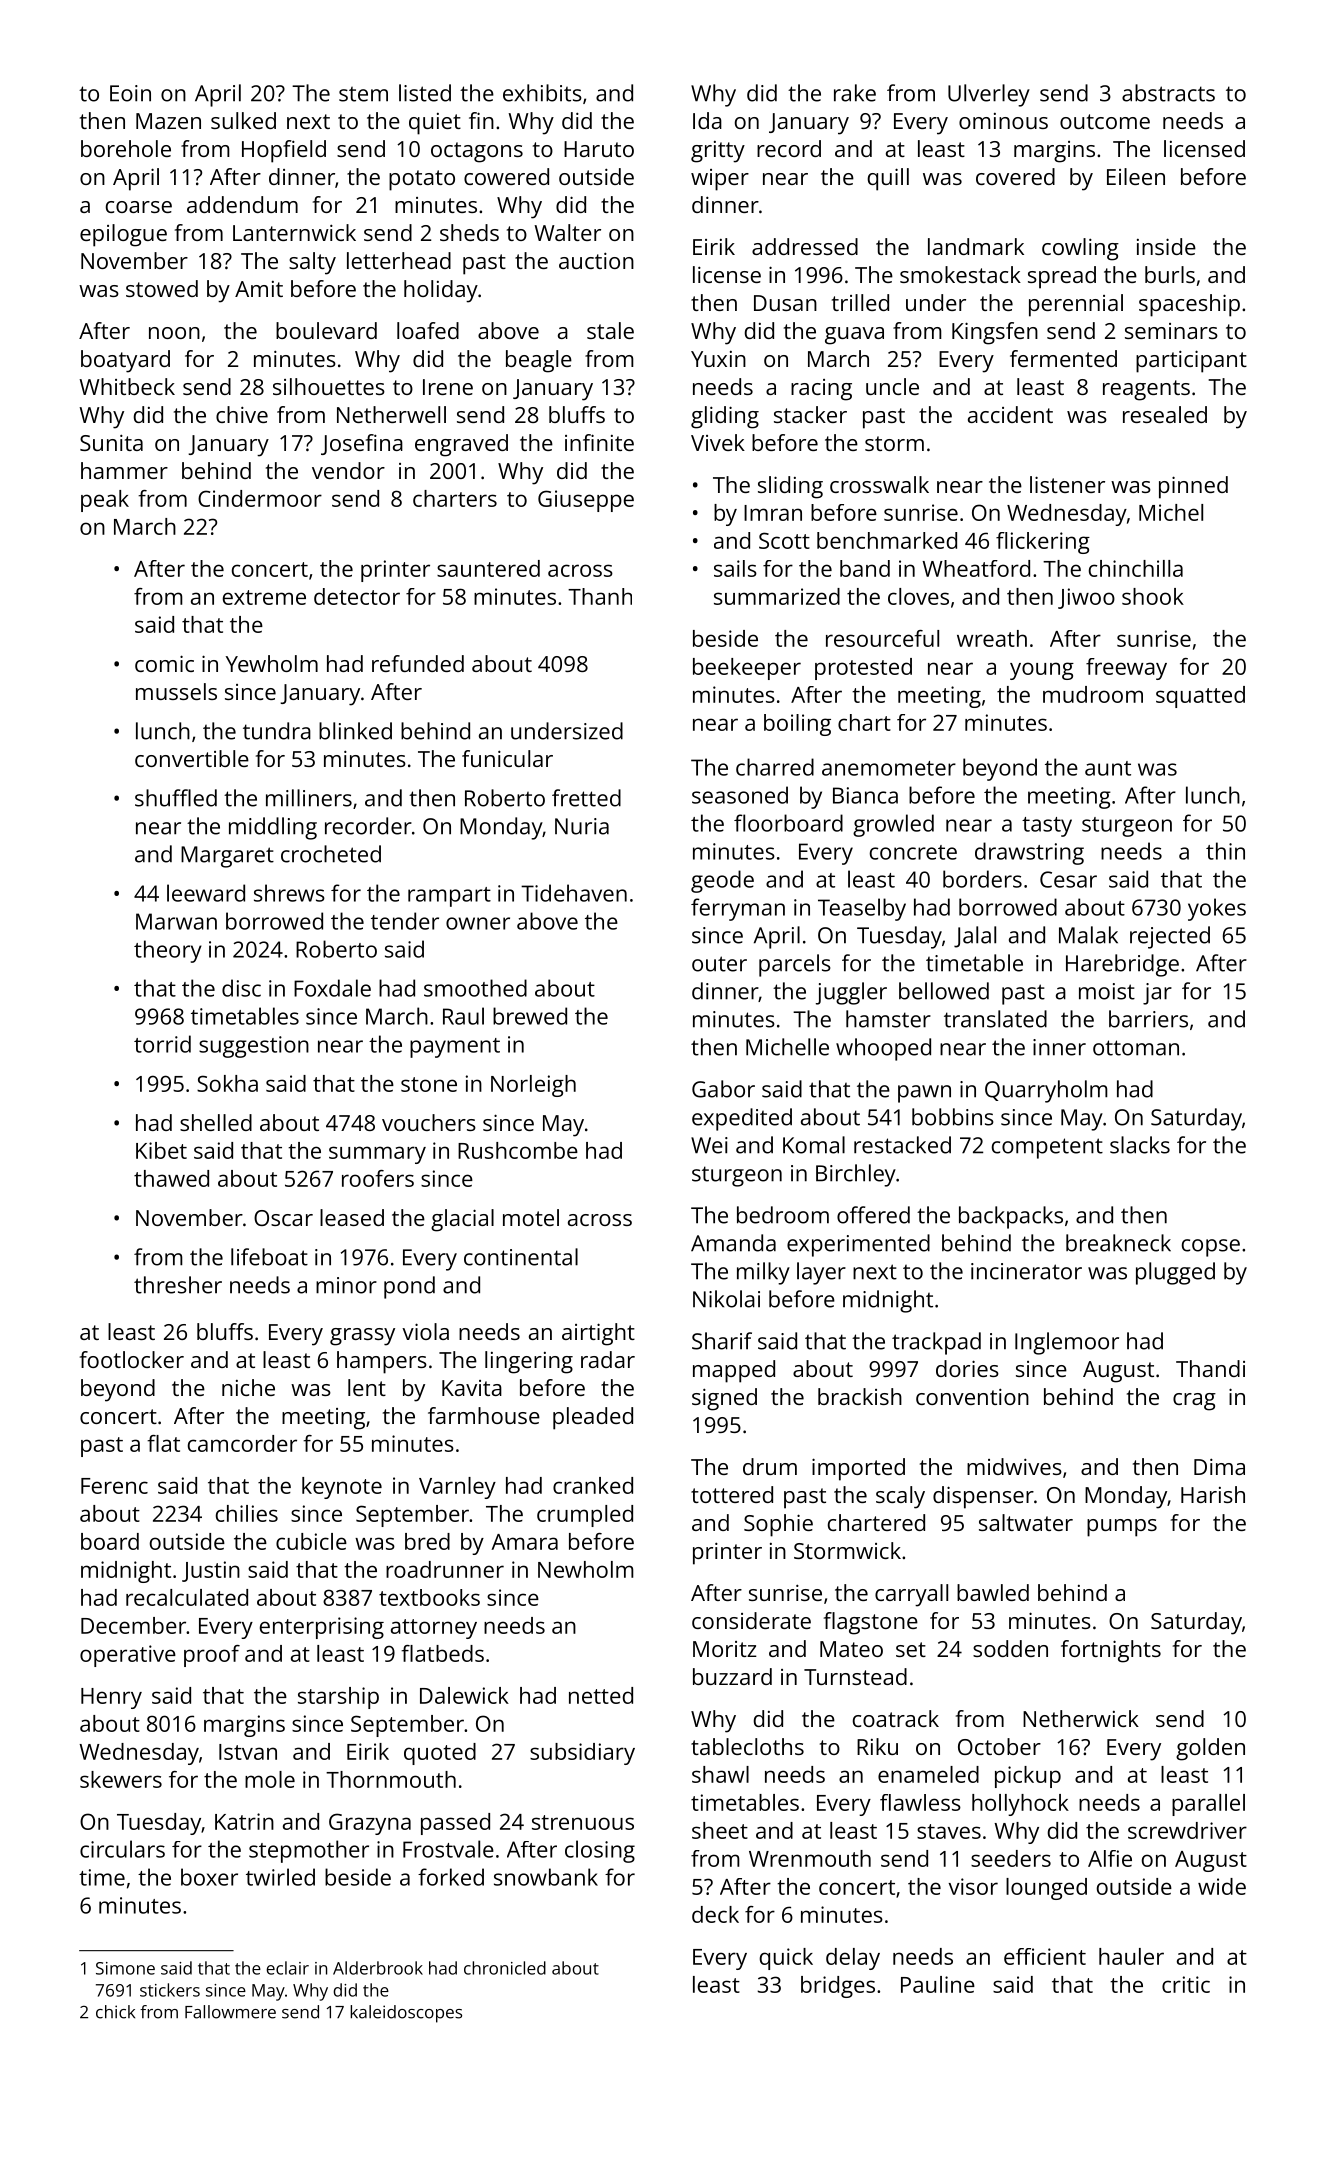 This screenshot has width=1326, height=2184. I want to click on Walter, so click(567, 232).
